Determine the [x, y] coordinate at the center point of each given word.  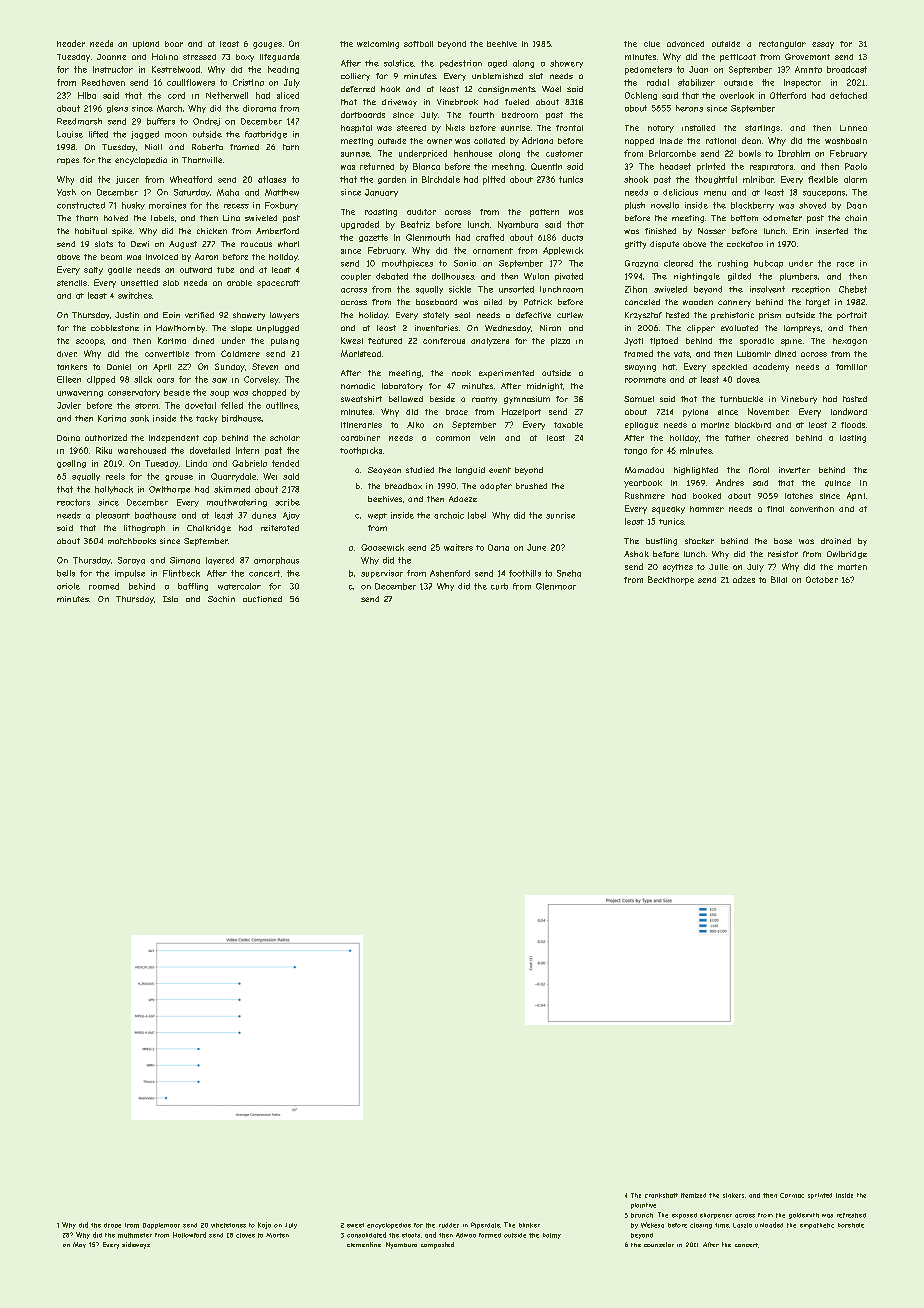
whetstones [228, 1225]
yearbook [643, 484]
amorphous [276, 561]
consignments [506, 90]
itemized [693, 1195]
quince [838, 483]
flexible [823, 179]
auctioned [262, 599]
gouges [267, 45]
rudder [449, 1225]
